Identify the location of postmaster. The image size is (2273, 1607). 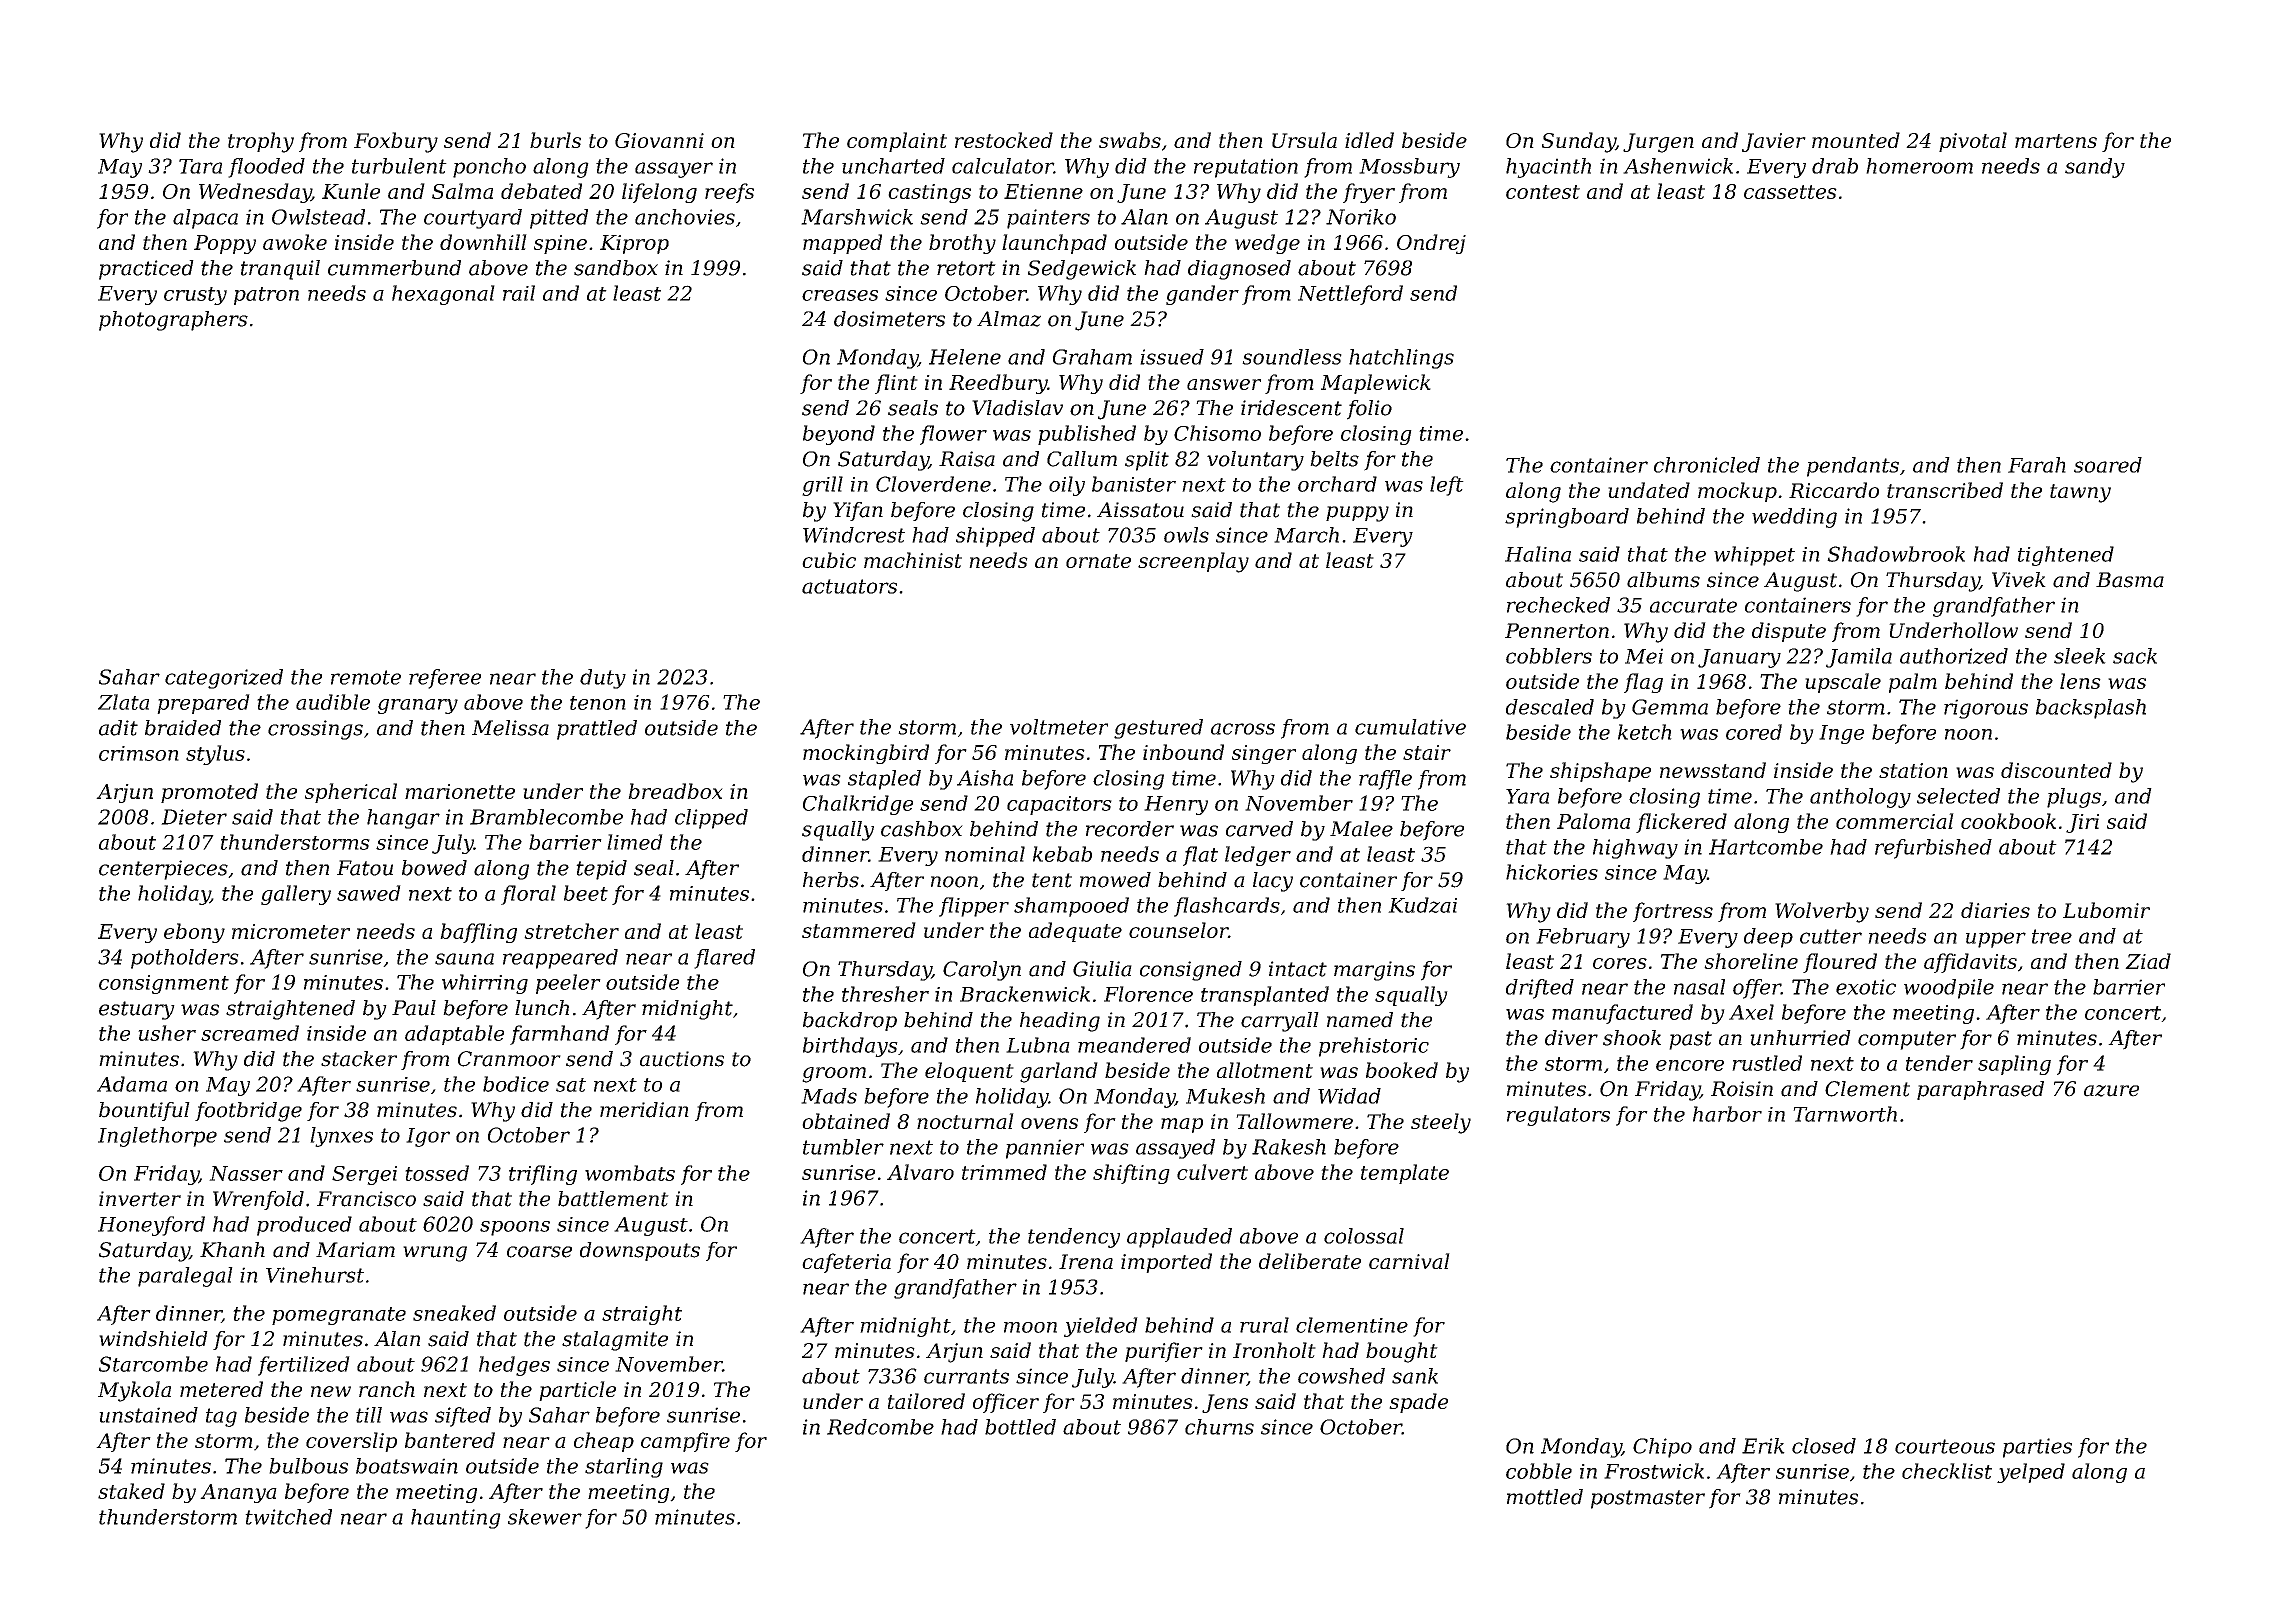
(1648, 1499).
